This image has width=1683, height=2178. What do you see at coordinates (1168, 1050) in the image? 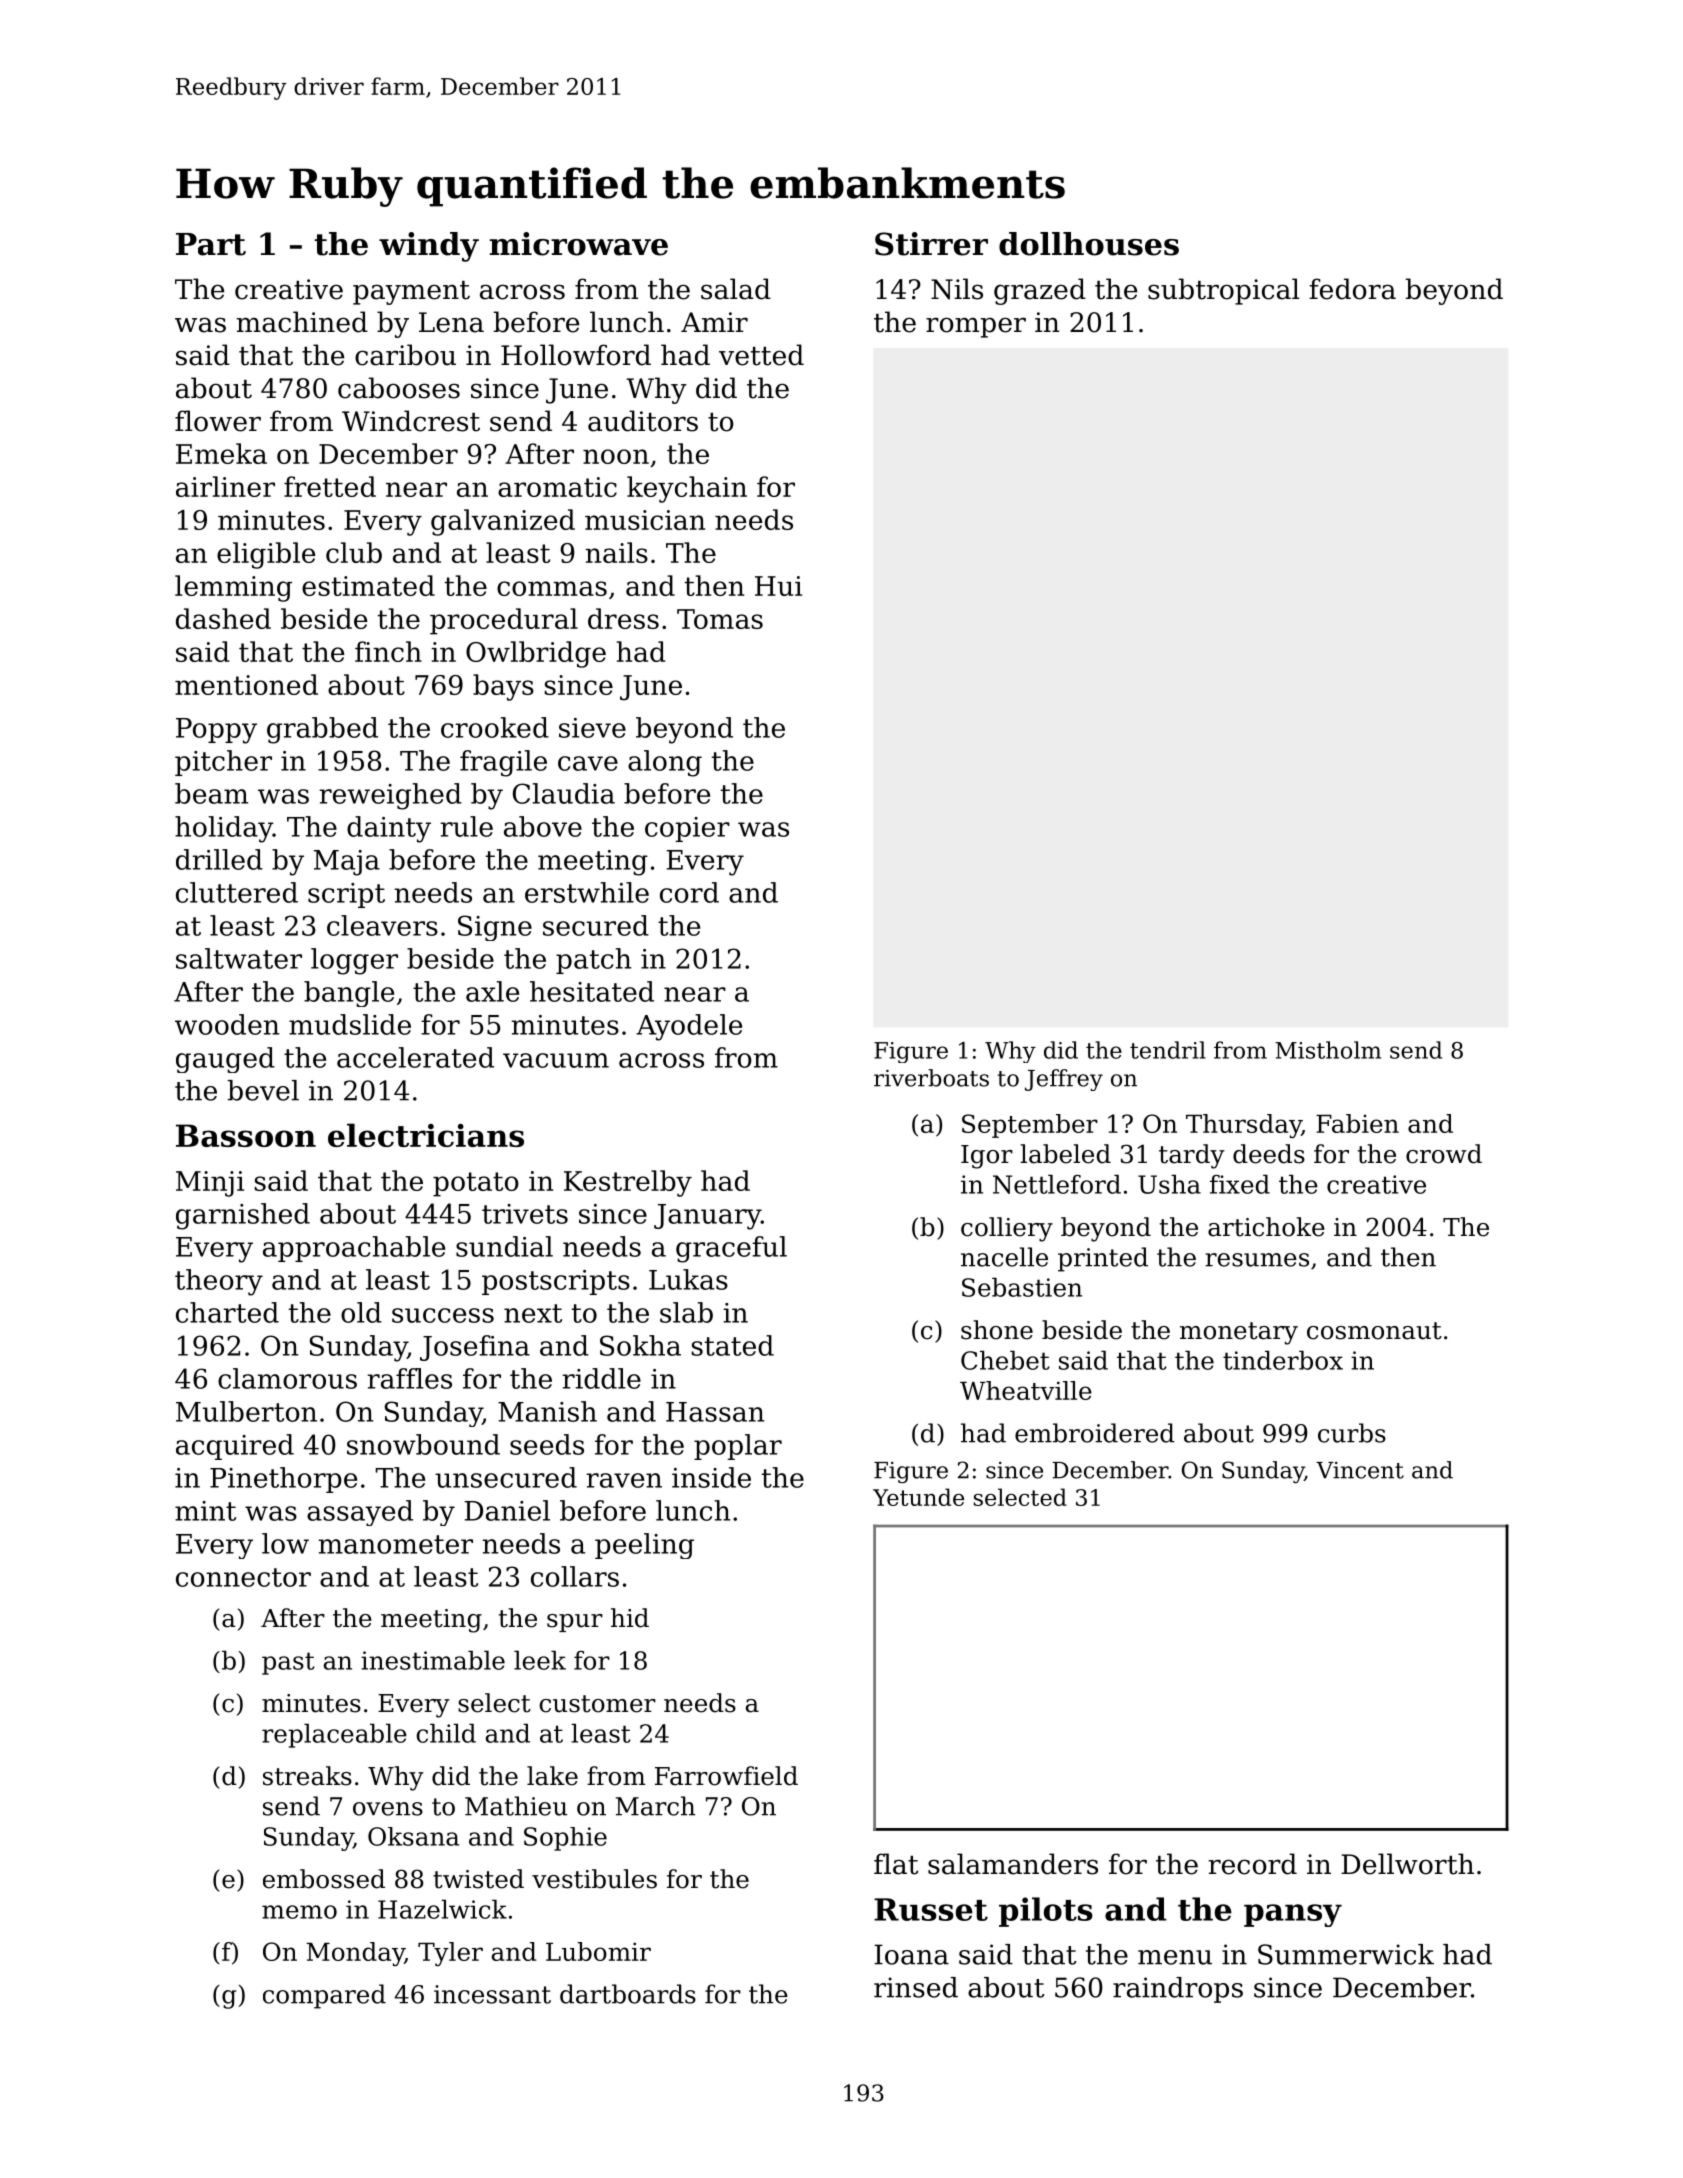
I see `tendril` at bounding box center [1168, 1050].
